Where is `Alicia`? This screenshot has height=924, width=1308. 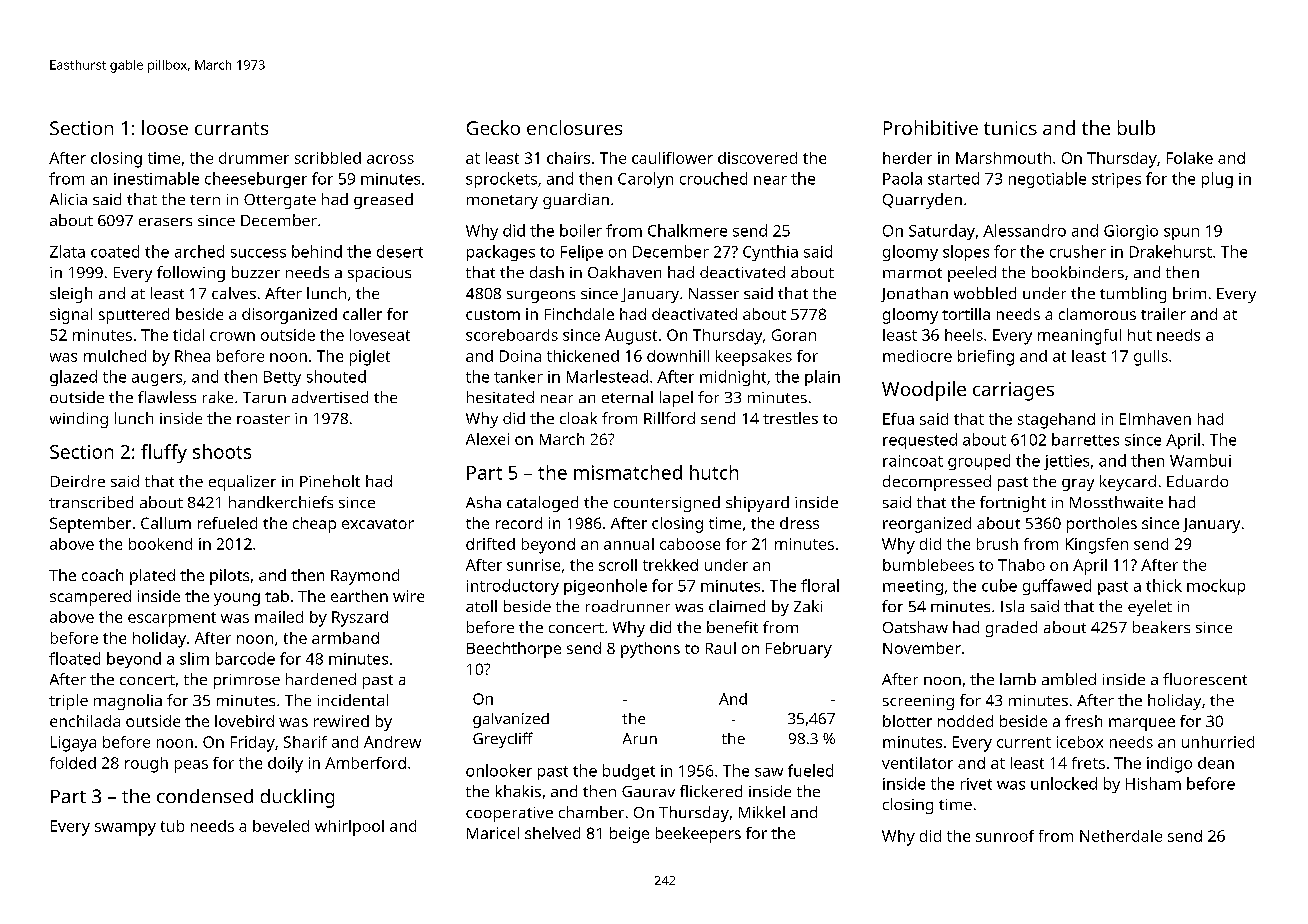
Alicia is located at coordinates (68, 199).
